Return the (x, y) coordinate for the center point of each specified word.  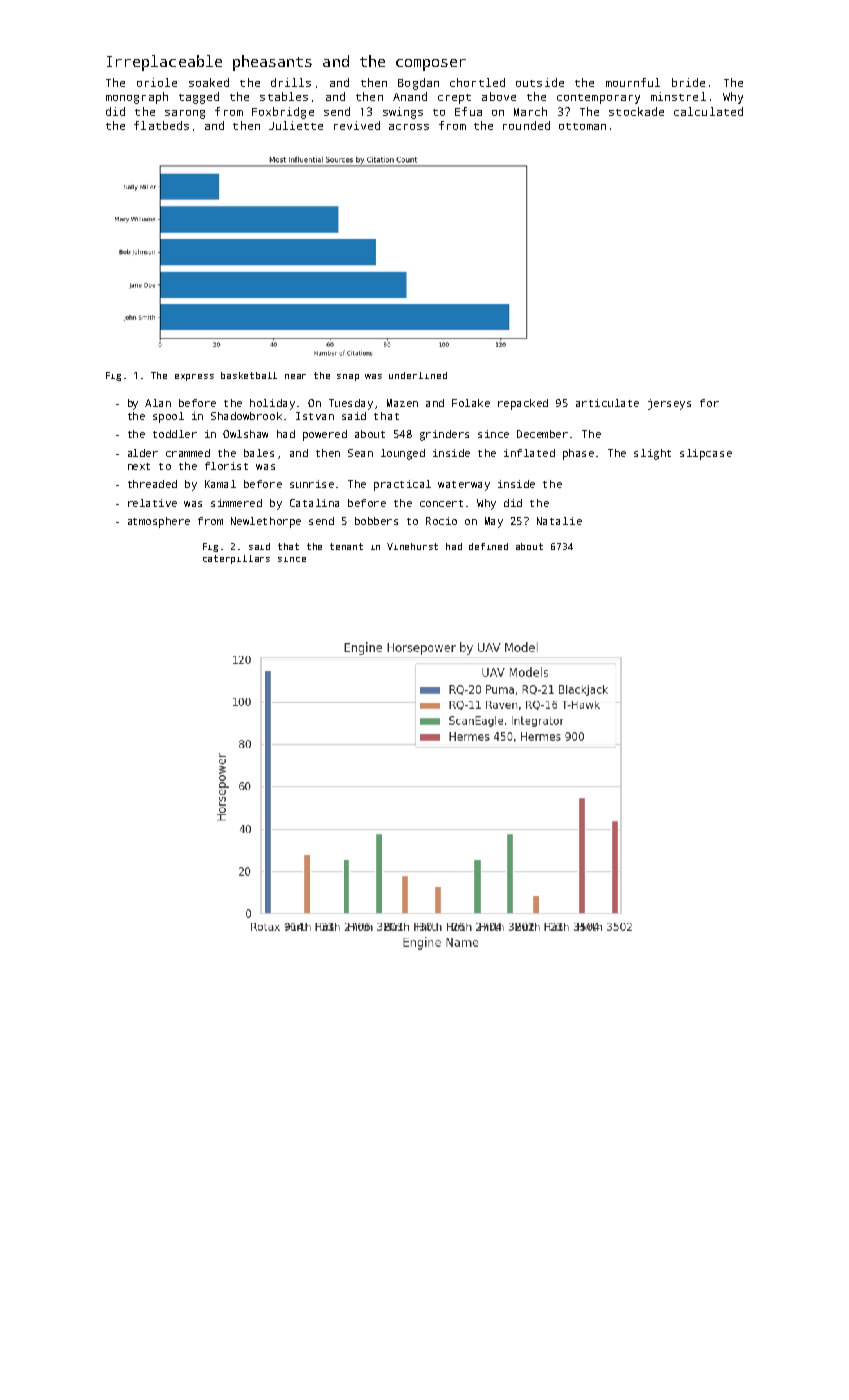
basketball (249, 375)
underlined (418, 375)
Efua (468, 111)
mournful (633, 82)
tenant (346, 546)
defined (488, 546)
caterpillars (236, 559)
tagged (199, 98)
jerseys (669, 404)
